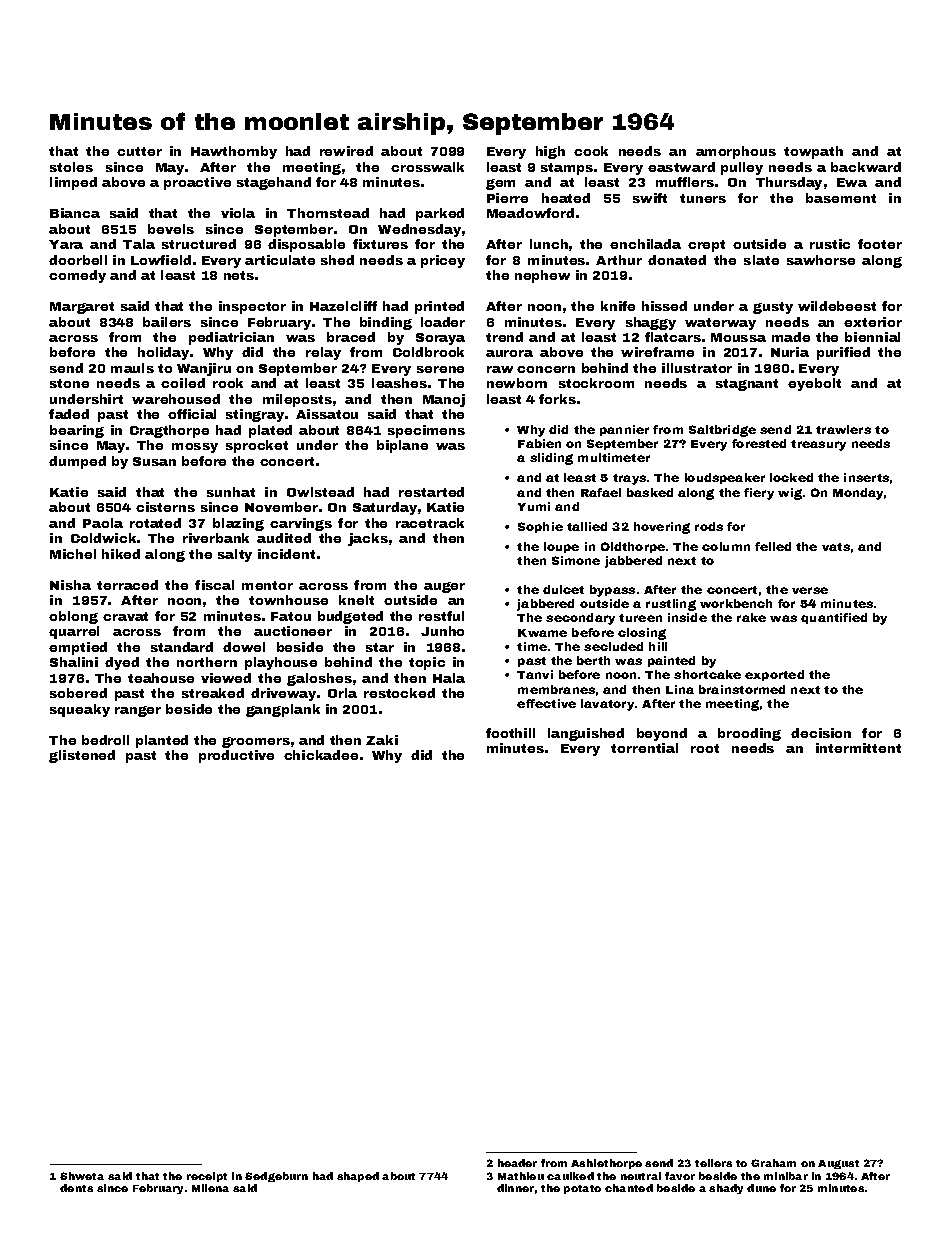 The image size is (952, 1233). Describe the element at coordinates (836, 547) in the document. I see `vats` at that location.
